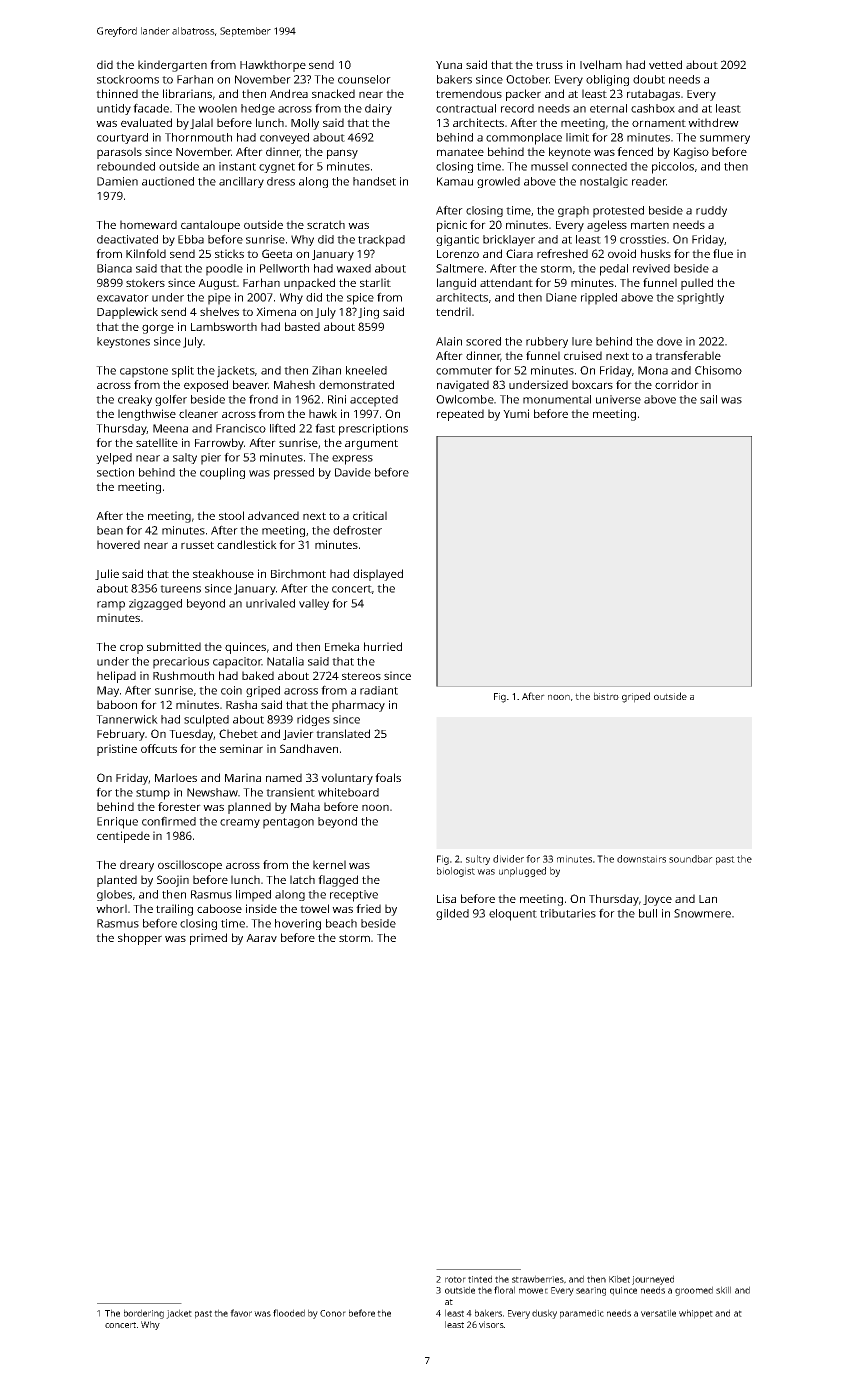 The height and width of the screenshot is (1400, 849). Describe the element at coordinates (302, 879) in the screenshot. I see `latch` at that location.
